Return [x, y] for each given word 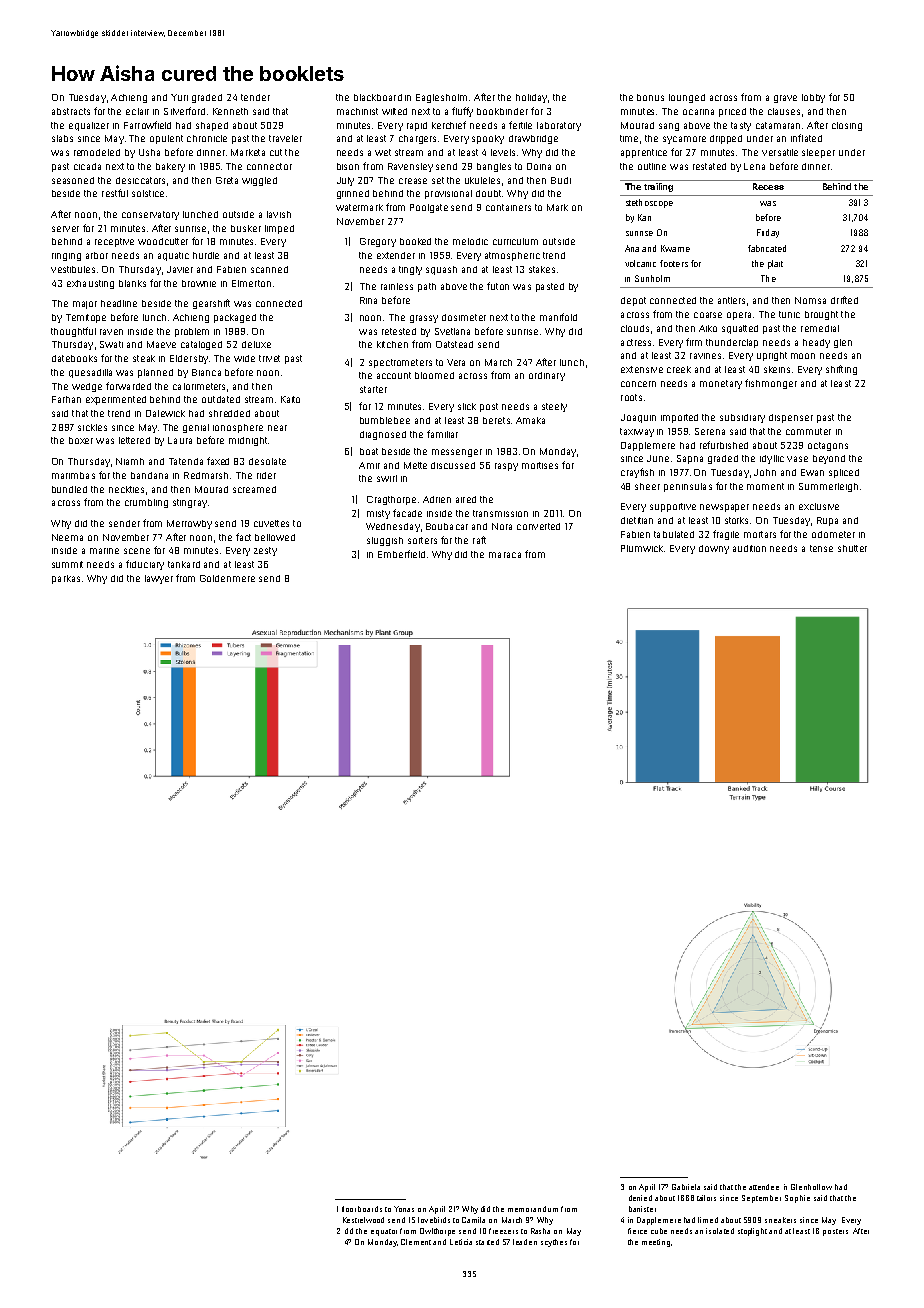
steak [144, 358]
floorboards [362, 1209]
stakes [542, 269]
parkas [66, 579]
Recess [768, 186]
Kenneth [230, 111]
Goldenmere [227, 578]
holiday [531, 98]
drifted [844, 300]
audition [749, 548]
